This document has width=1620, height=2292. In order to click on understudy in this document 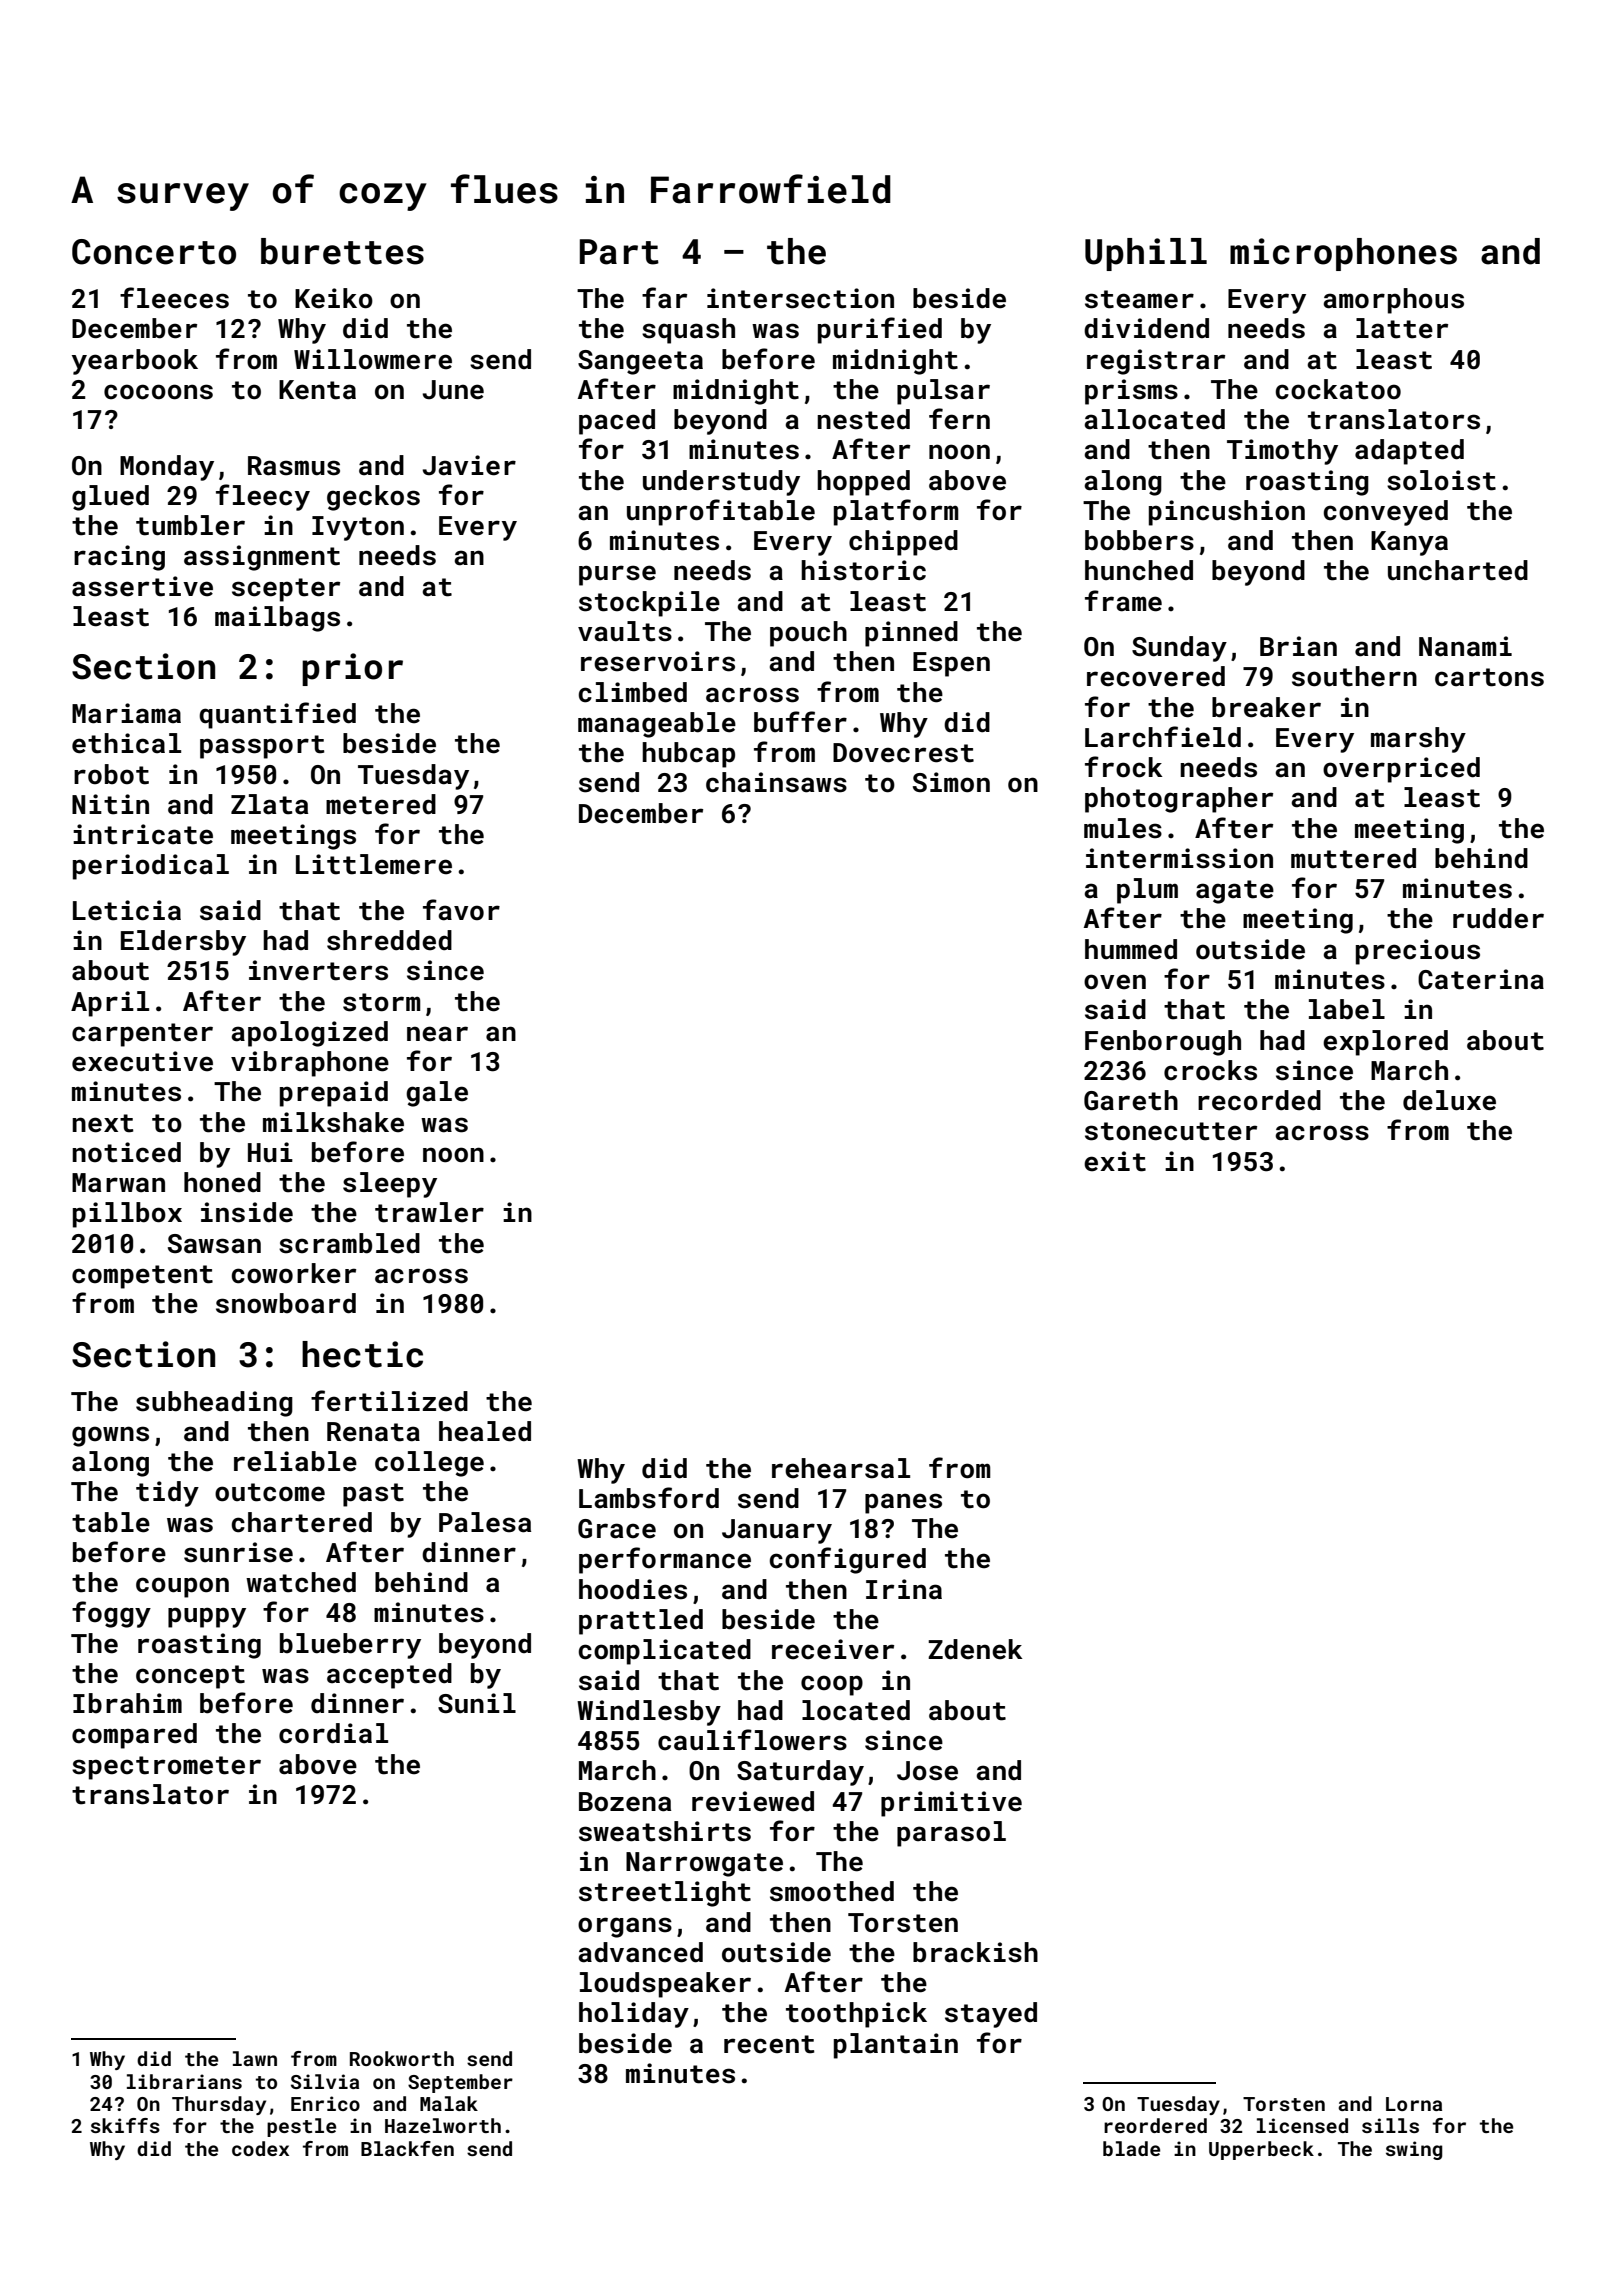, I will do `click(721, 483)`.
